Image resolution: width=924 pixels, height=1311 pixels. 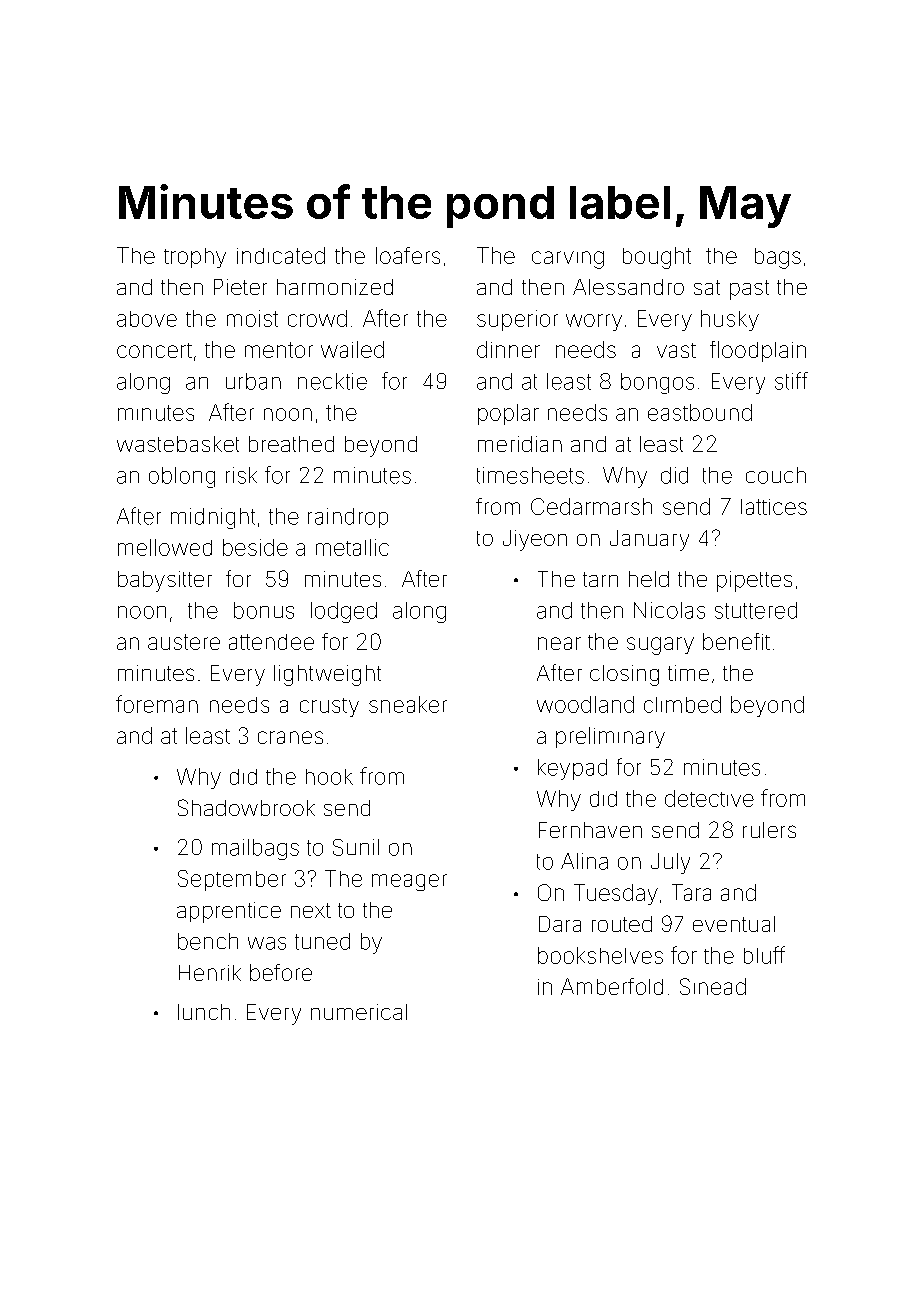 I want to click on metallic, so click(x=352, y=547).
